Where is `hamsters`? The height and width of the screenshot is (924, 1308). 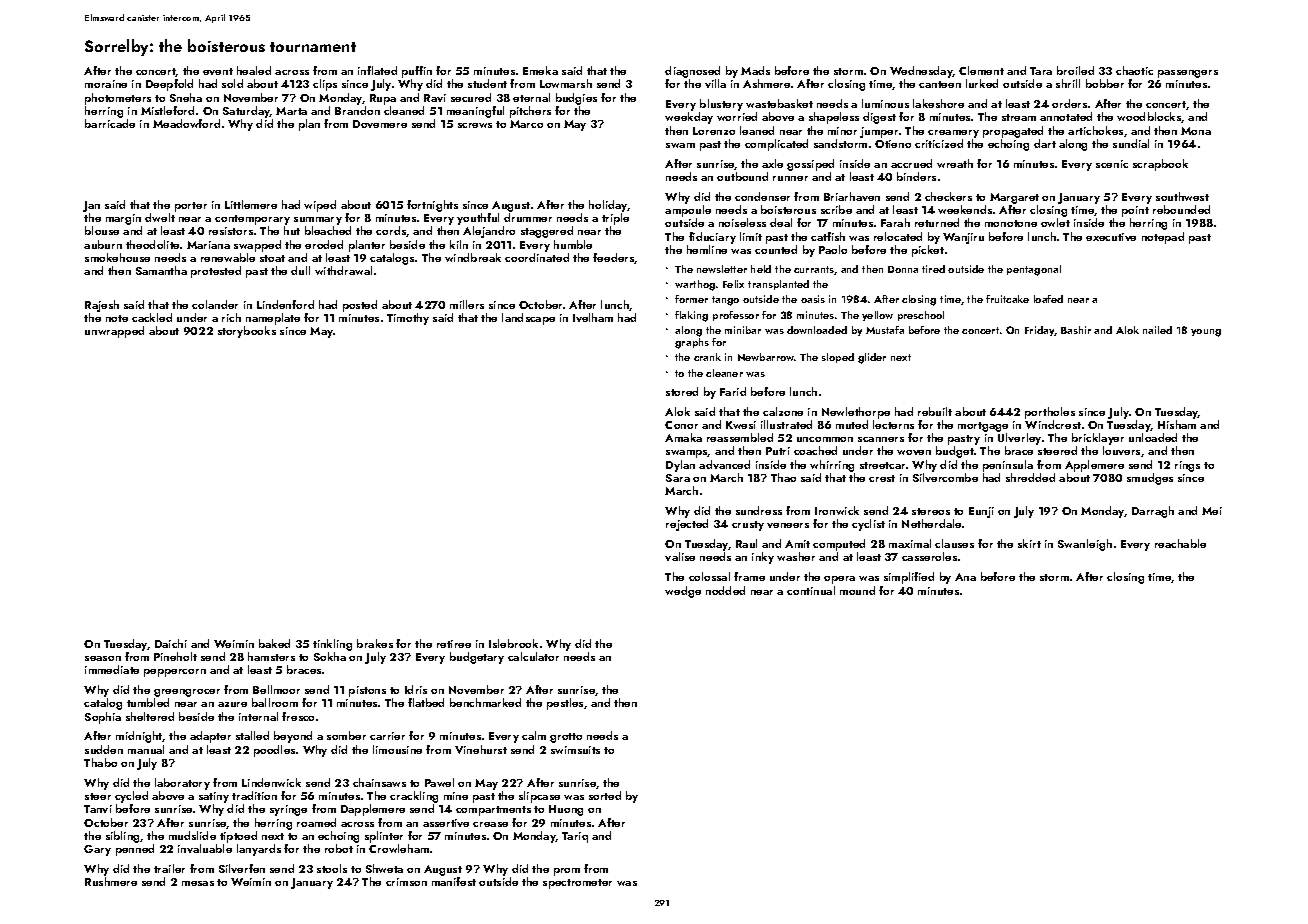 hamsters is located at coordinates (271, 656).
